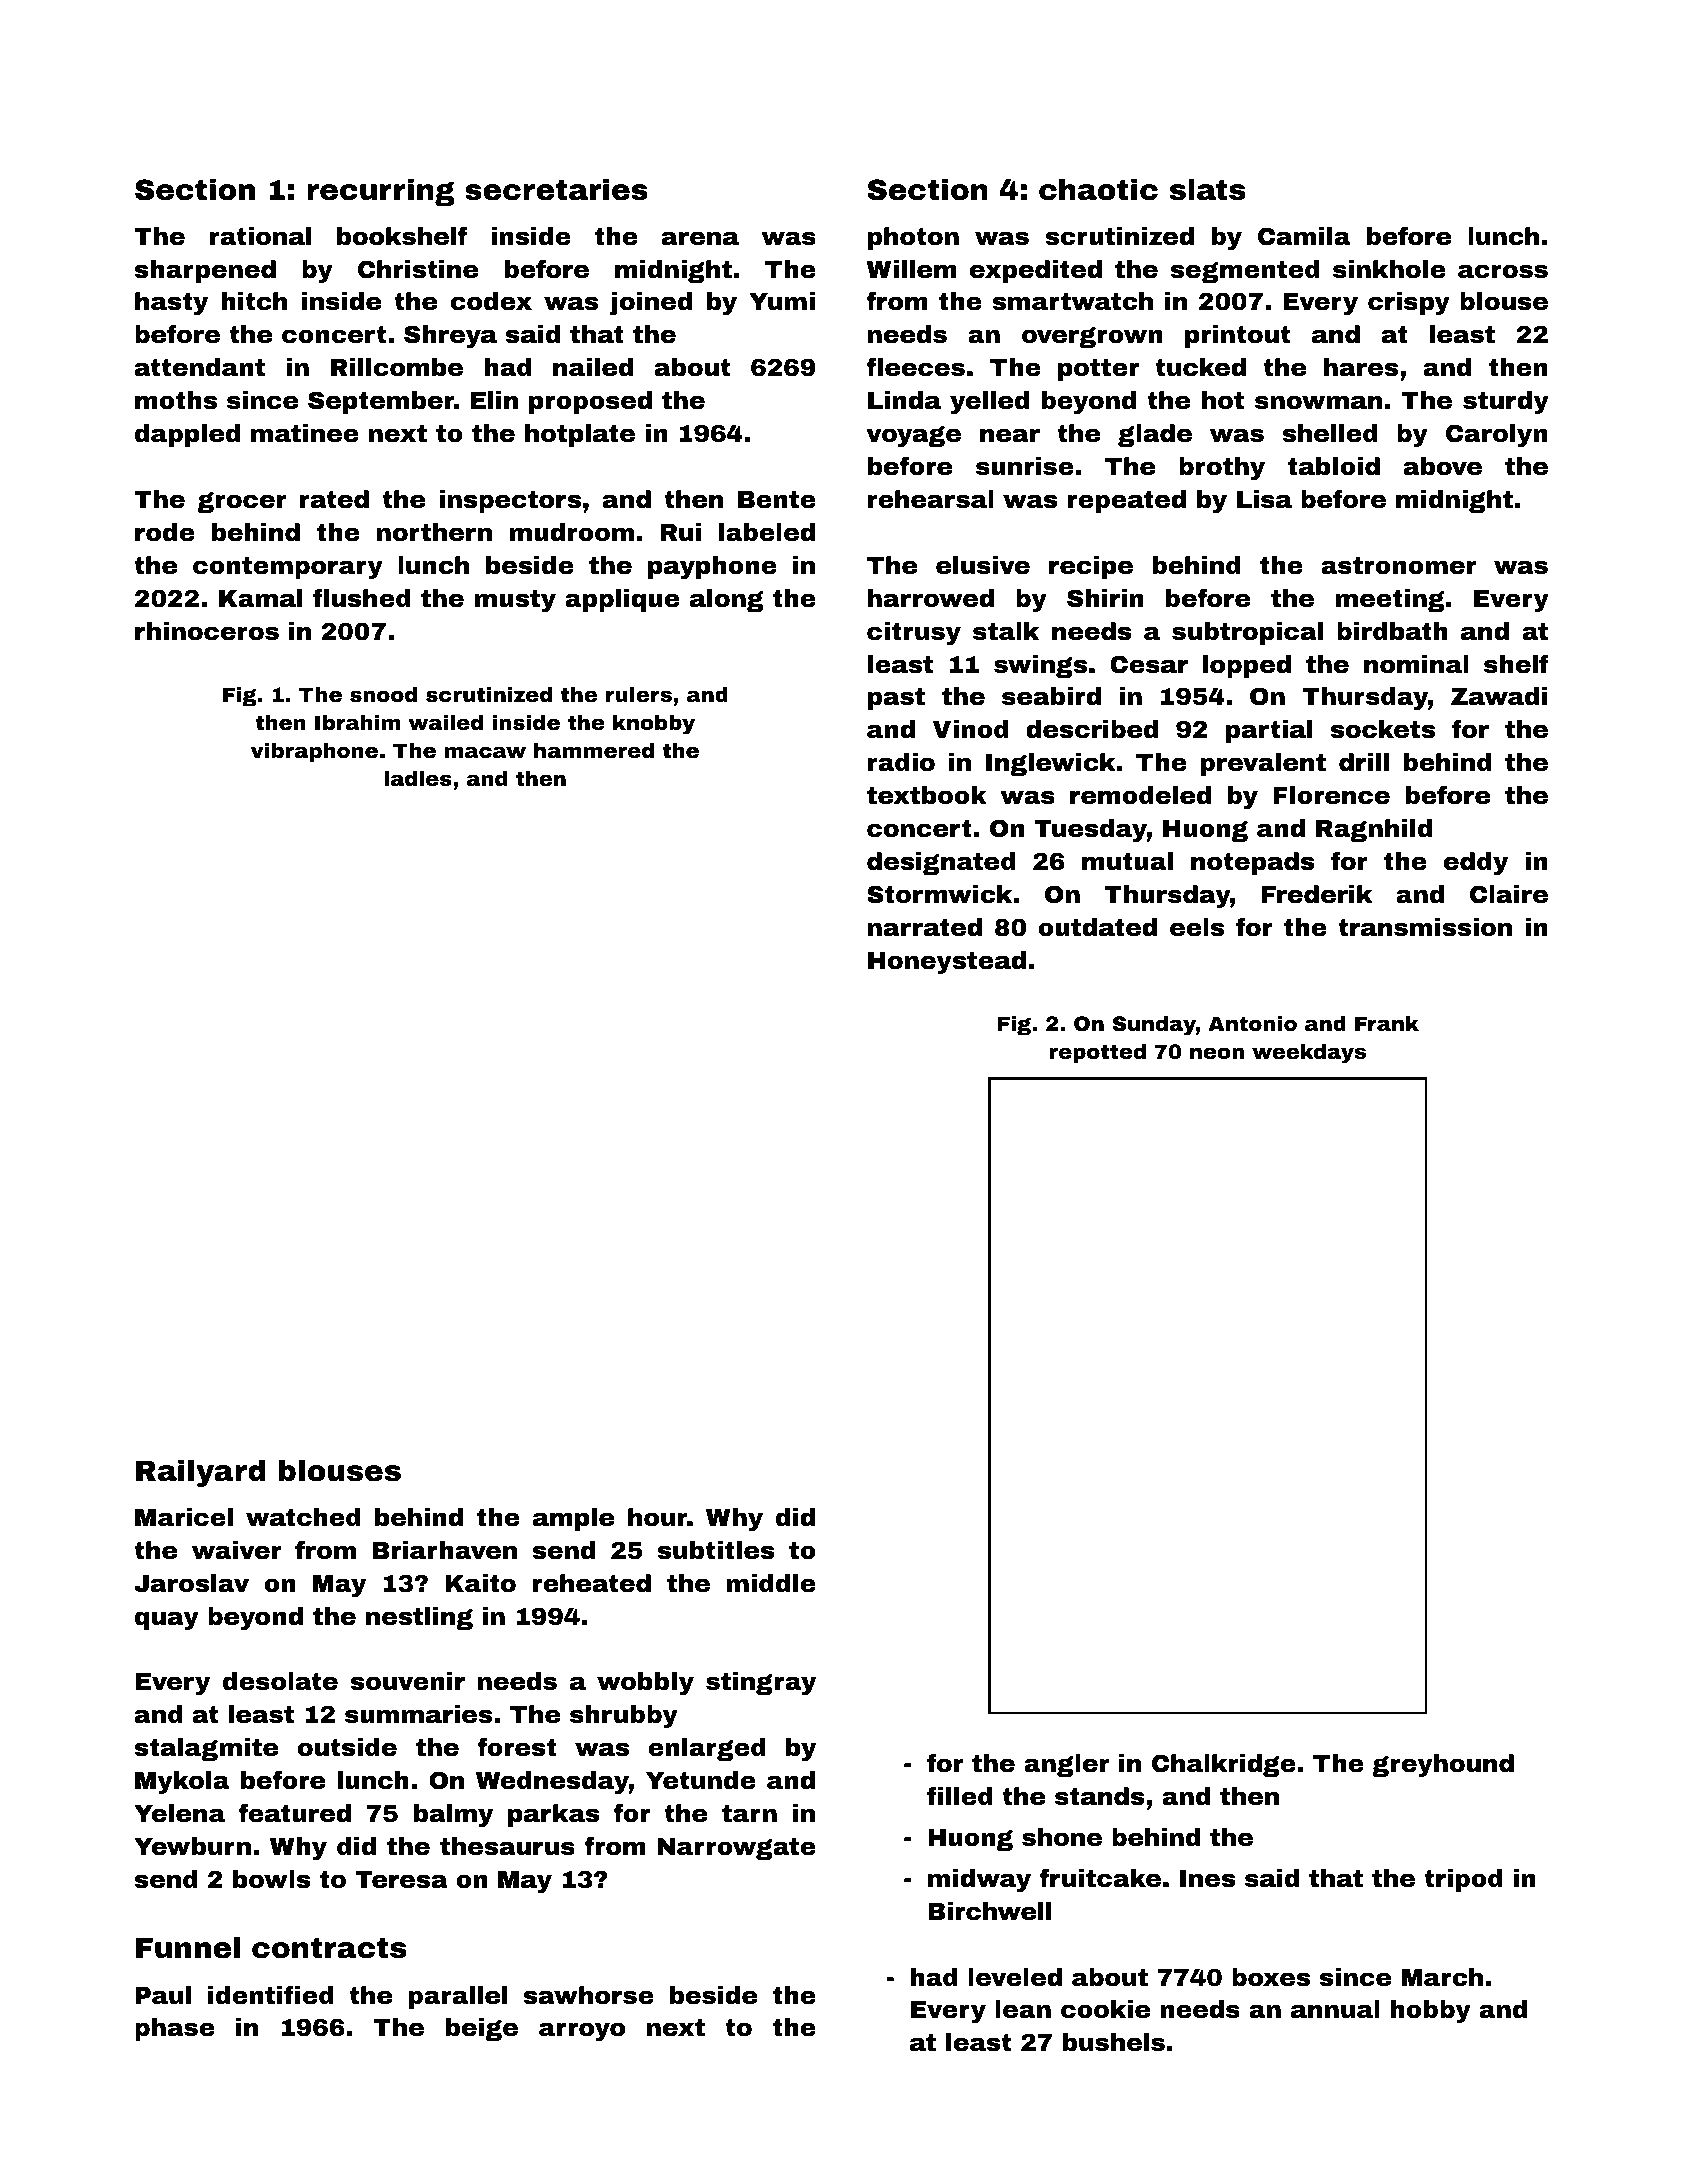 This screenshot has height=2178, width=1683. What do you see at coordinates (271, 1995) in the screenshot?
I see `identified` at bounding box center [271, 1995].
